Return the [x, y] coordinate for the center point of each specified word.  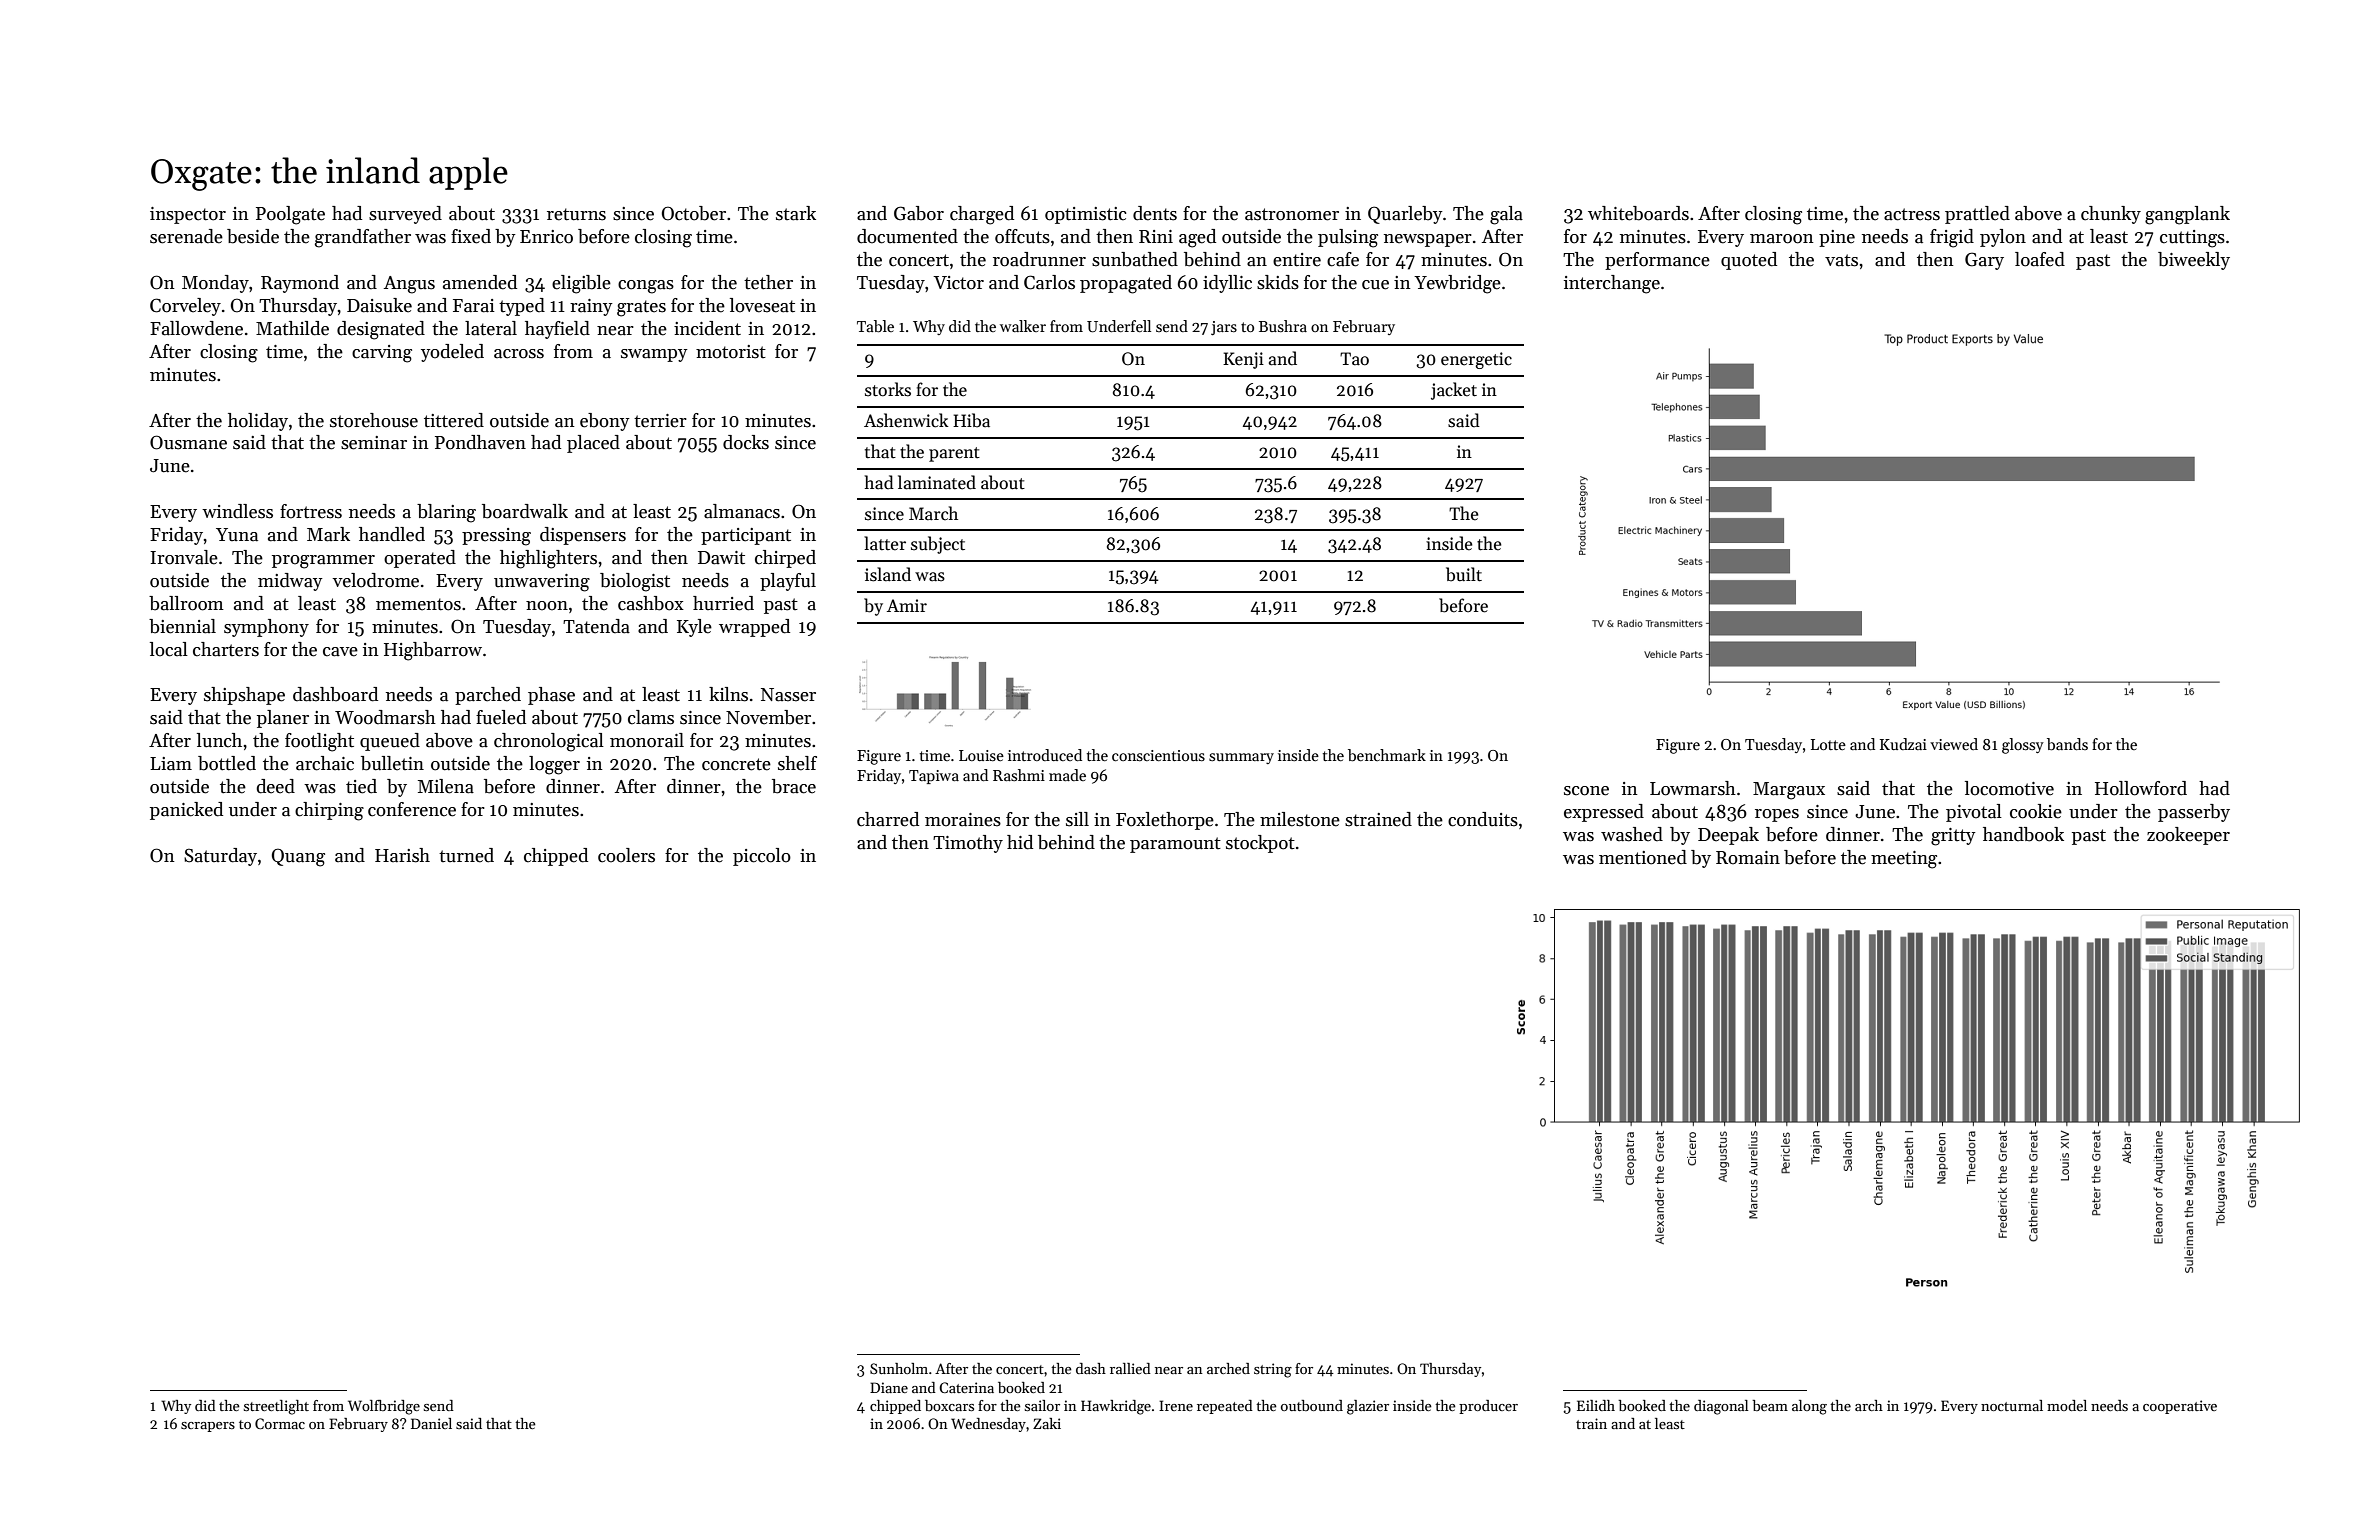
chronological [549, 742]
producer [1488, 1407]
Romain [1748, 858]
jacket [1454, 391]
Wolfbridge [384, 1407]
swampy [654, 355]
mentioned [1643, 857]
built [1464, 574]
